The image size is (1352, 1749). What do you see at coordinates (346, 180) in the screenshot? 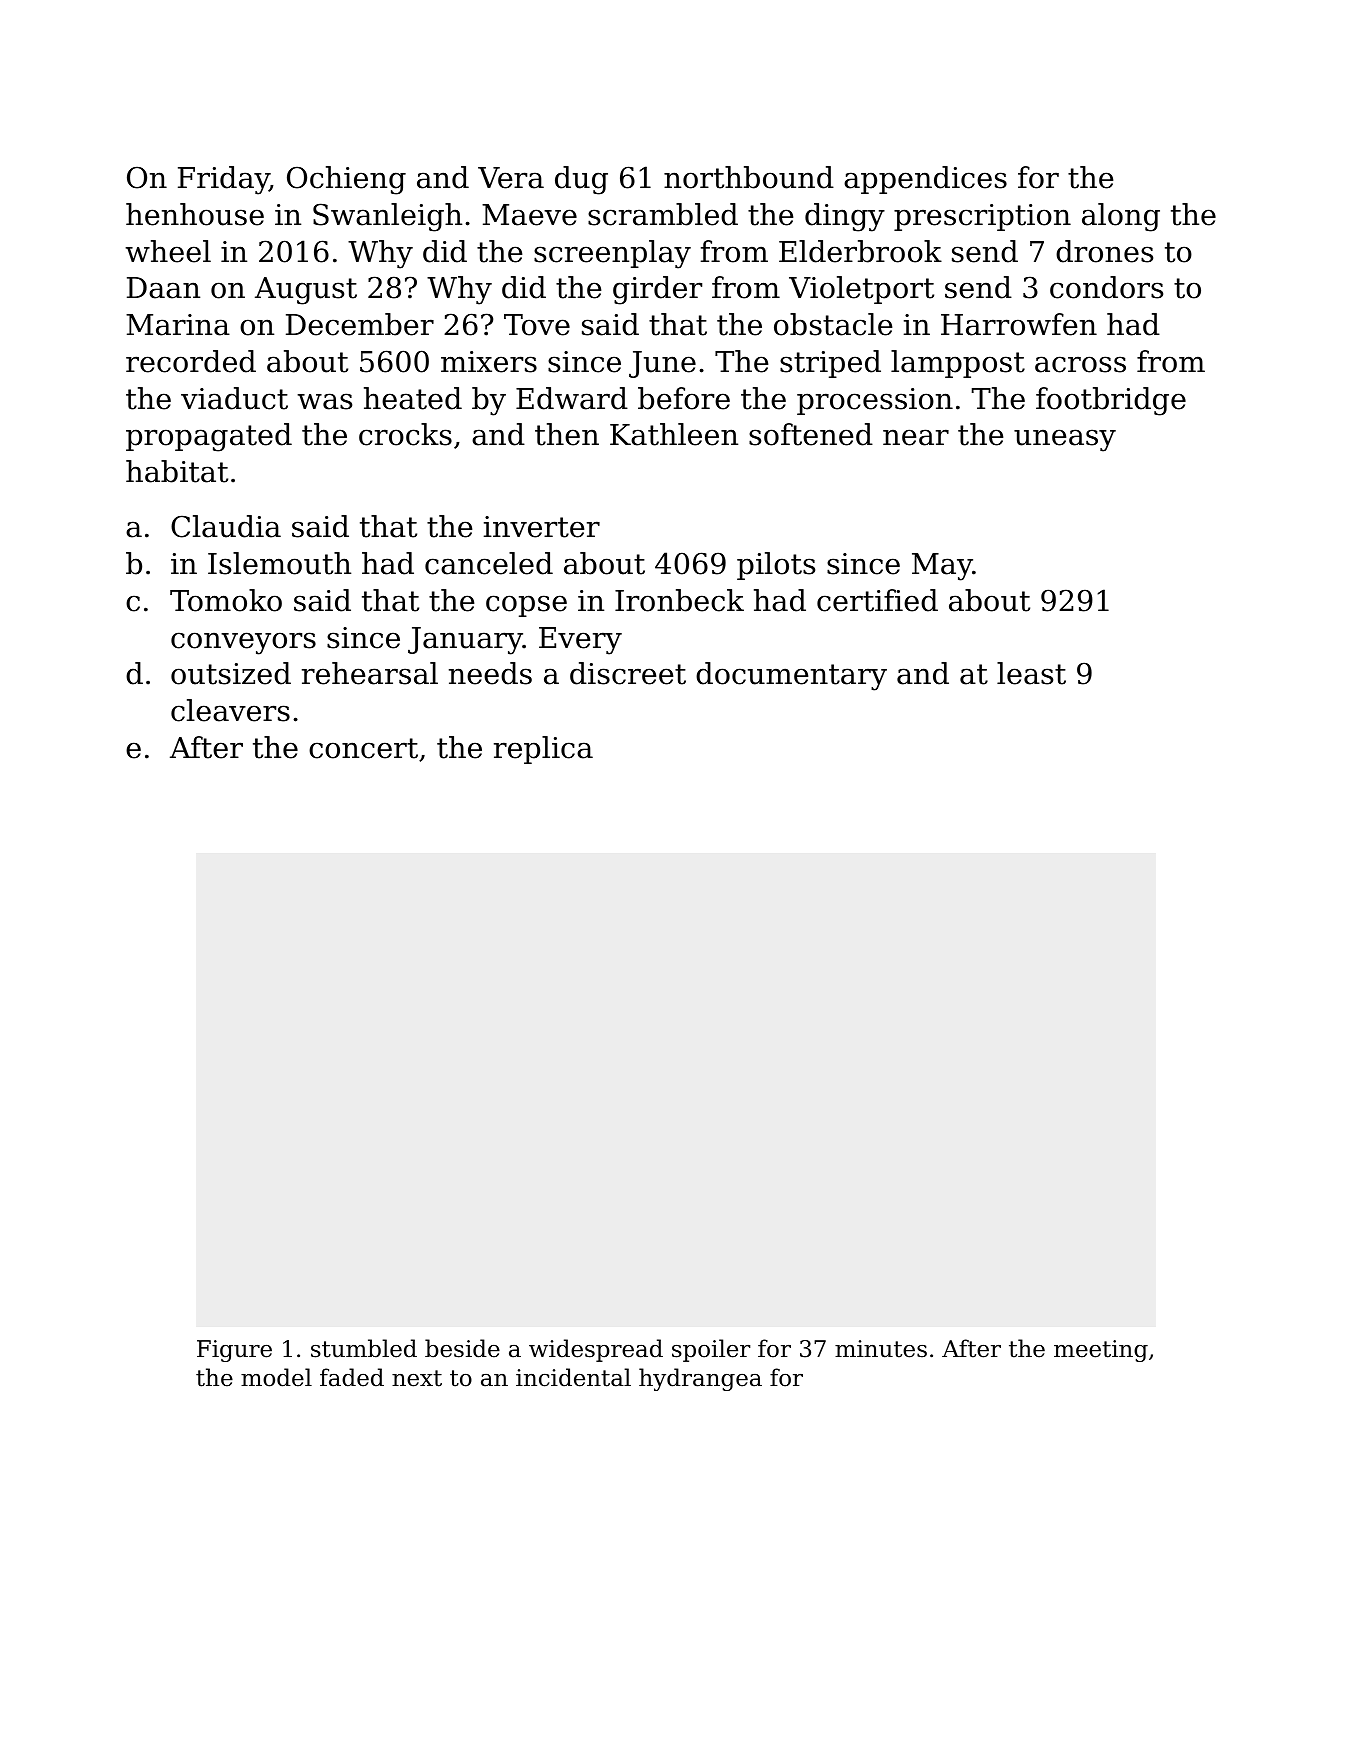
I see `Ochieng` at bounding box center [346, 180].
